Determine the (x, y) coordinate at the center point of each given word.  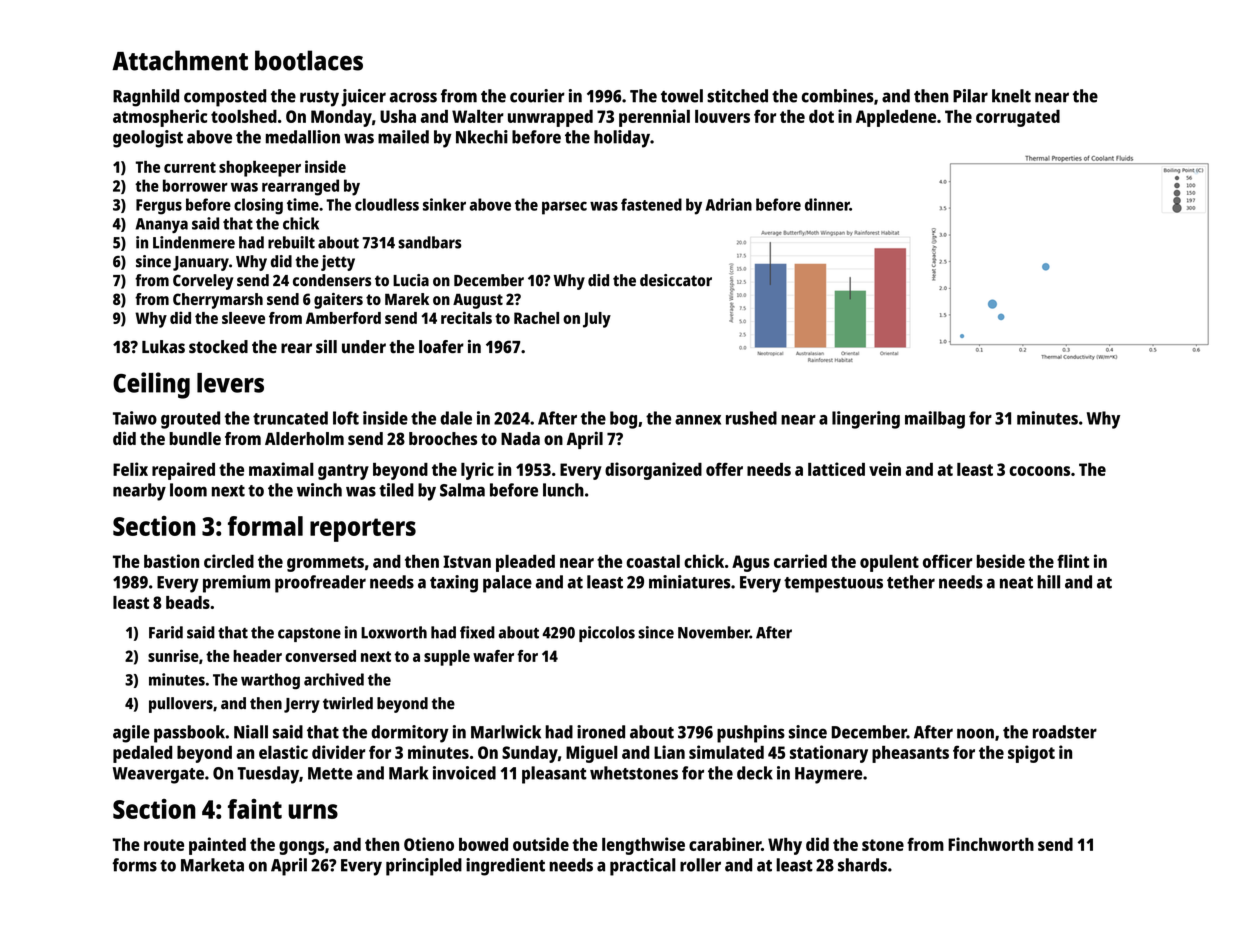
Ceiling (151, 385)
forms (134, 865)
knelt (1011, 96)
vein (885, 469)
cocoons (1039, 471)
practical (643, 867)
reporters (363, 530)
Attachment (180, 60)
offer (724, 469)
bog (623, 420)
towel (682, 96)
